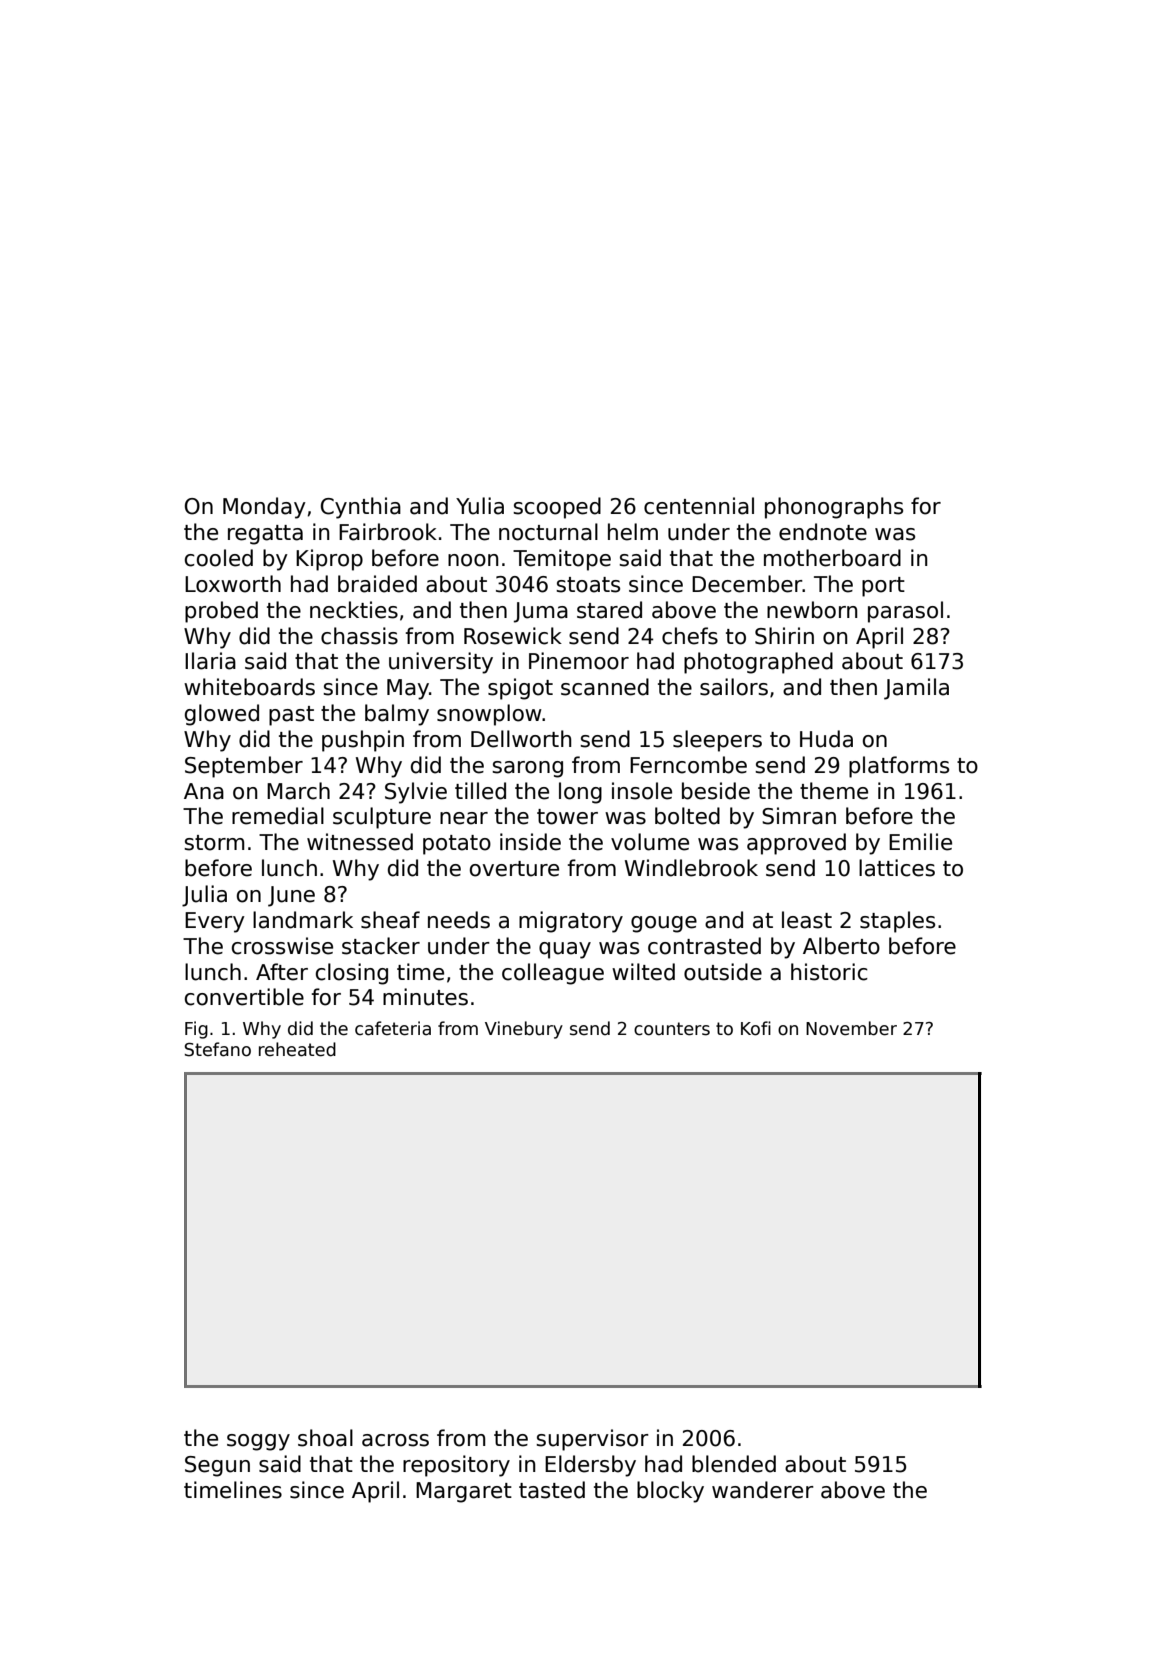  I want to click on convertible, so click(244, 997).
